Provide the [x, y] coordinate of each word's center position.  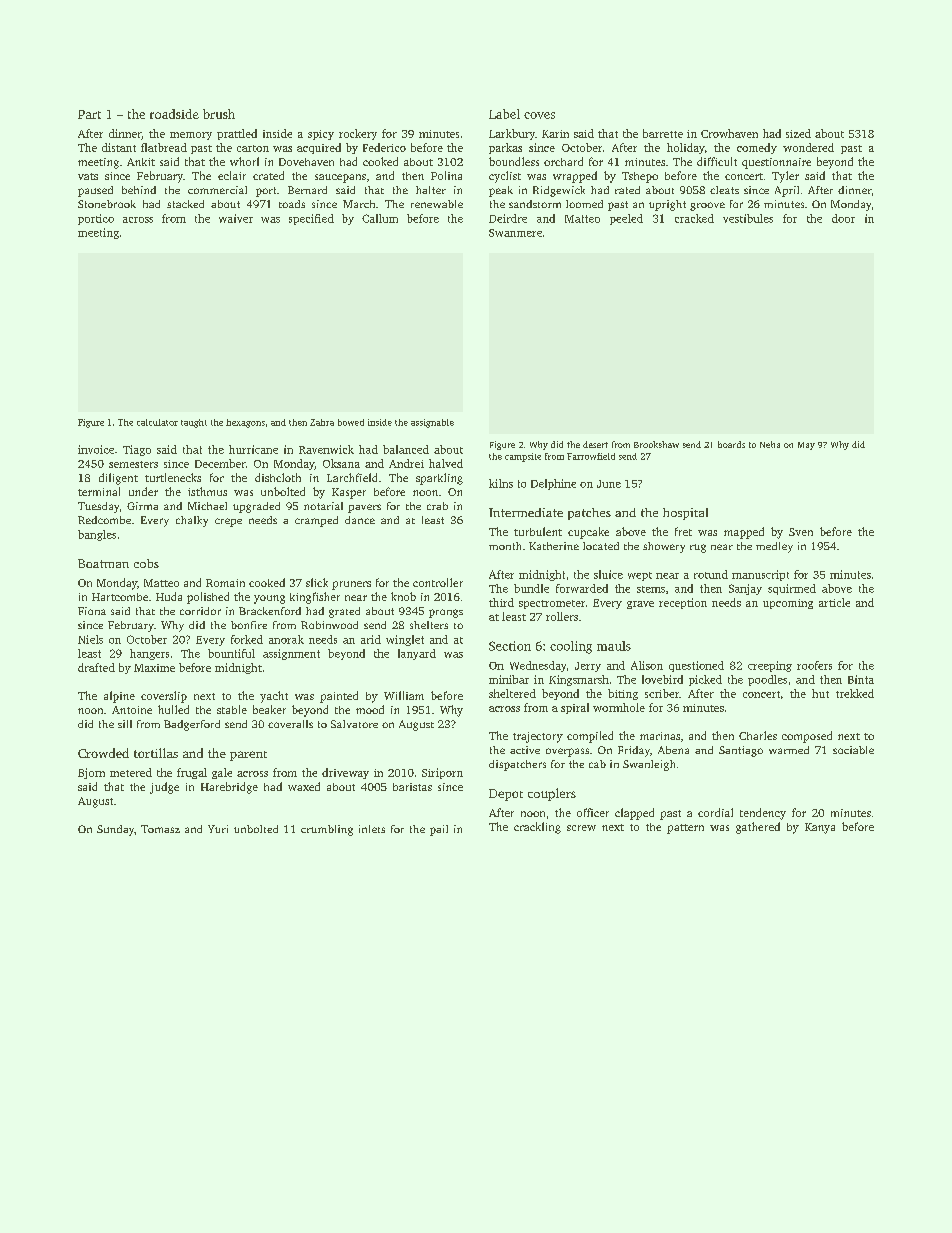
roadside [174, 114]
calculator [157, 422]
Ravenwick [326, 449]
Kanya [820, 828]
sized [798, 133]
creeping [770, 666]
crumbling [327, 830]
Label [504, 114]
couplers [552, 794]
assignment [291, 654]
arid [371, 639]
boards [731, 444]
